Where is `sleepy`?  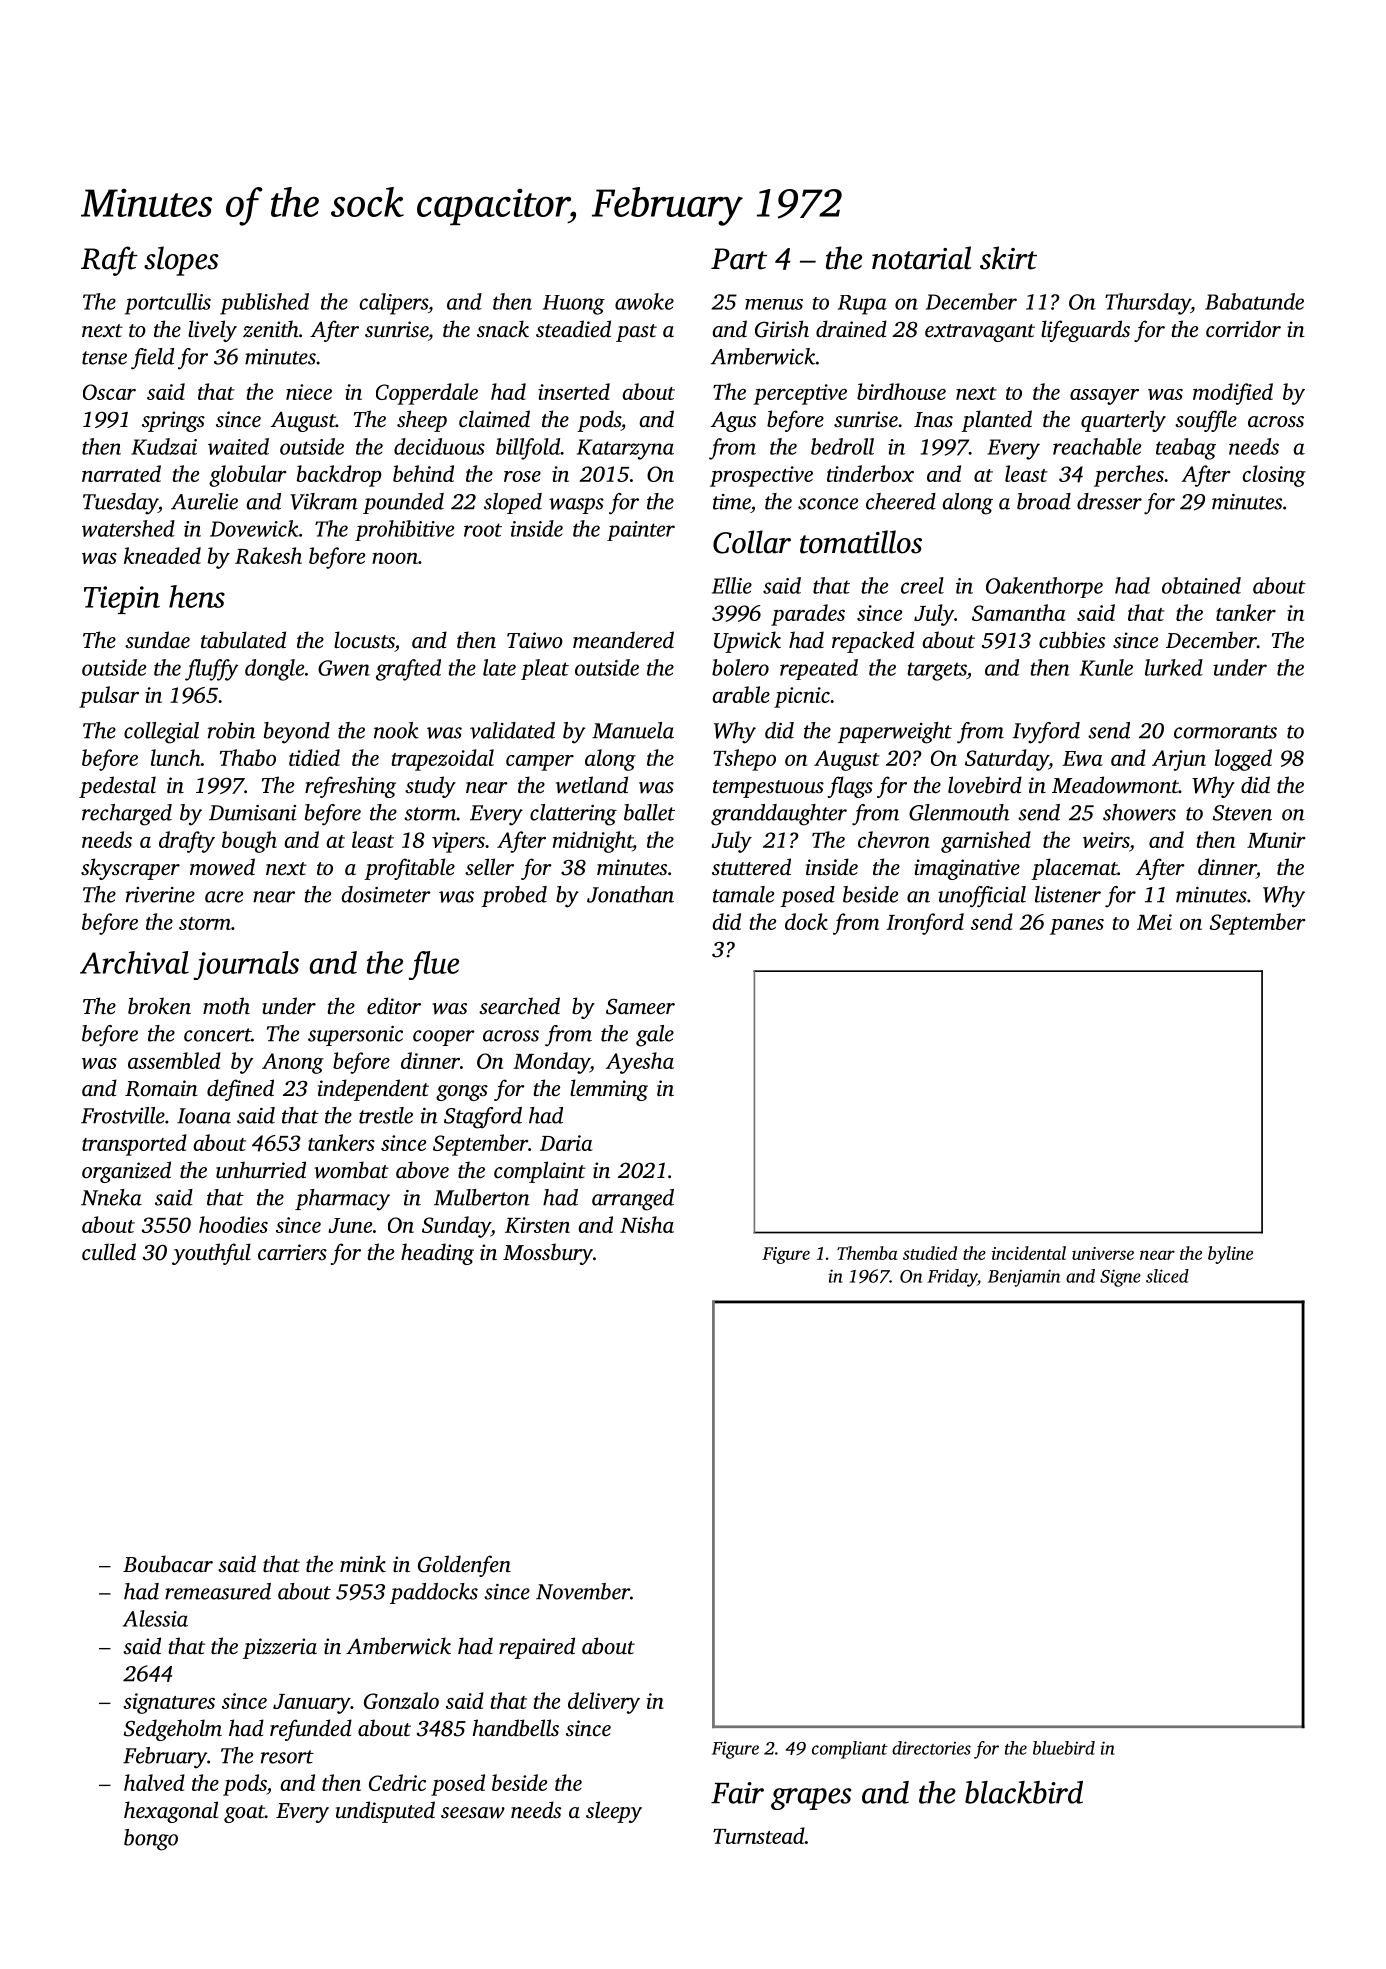 sleepy is located at coordinates (614, 1812).
